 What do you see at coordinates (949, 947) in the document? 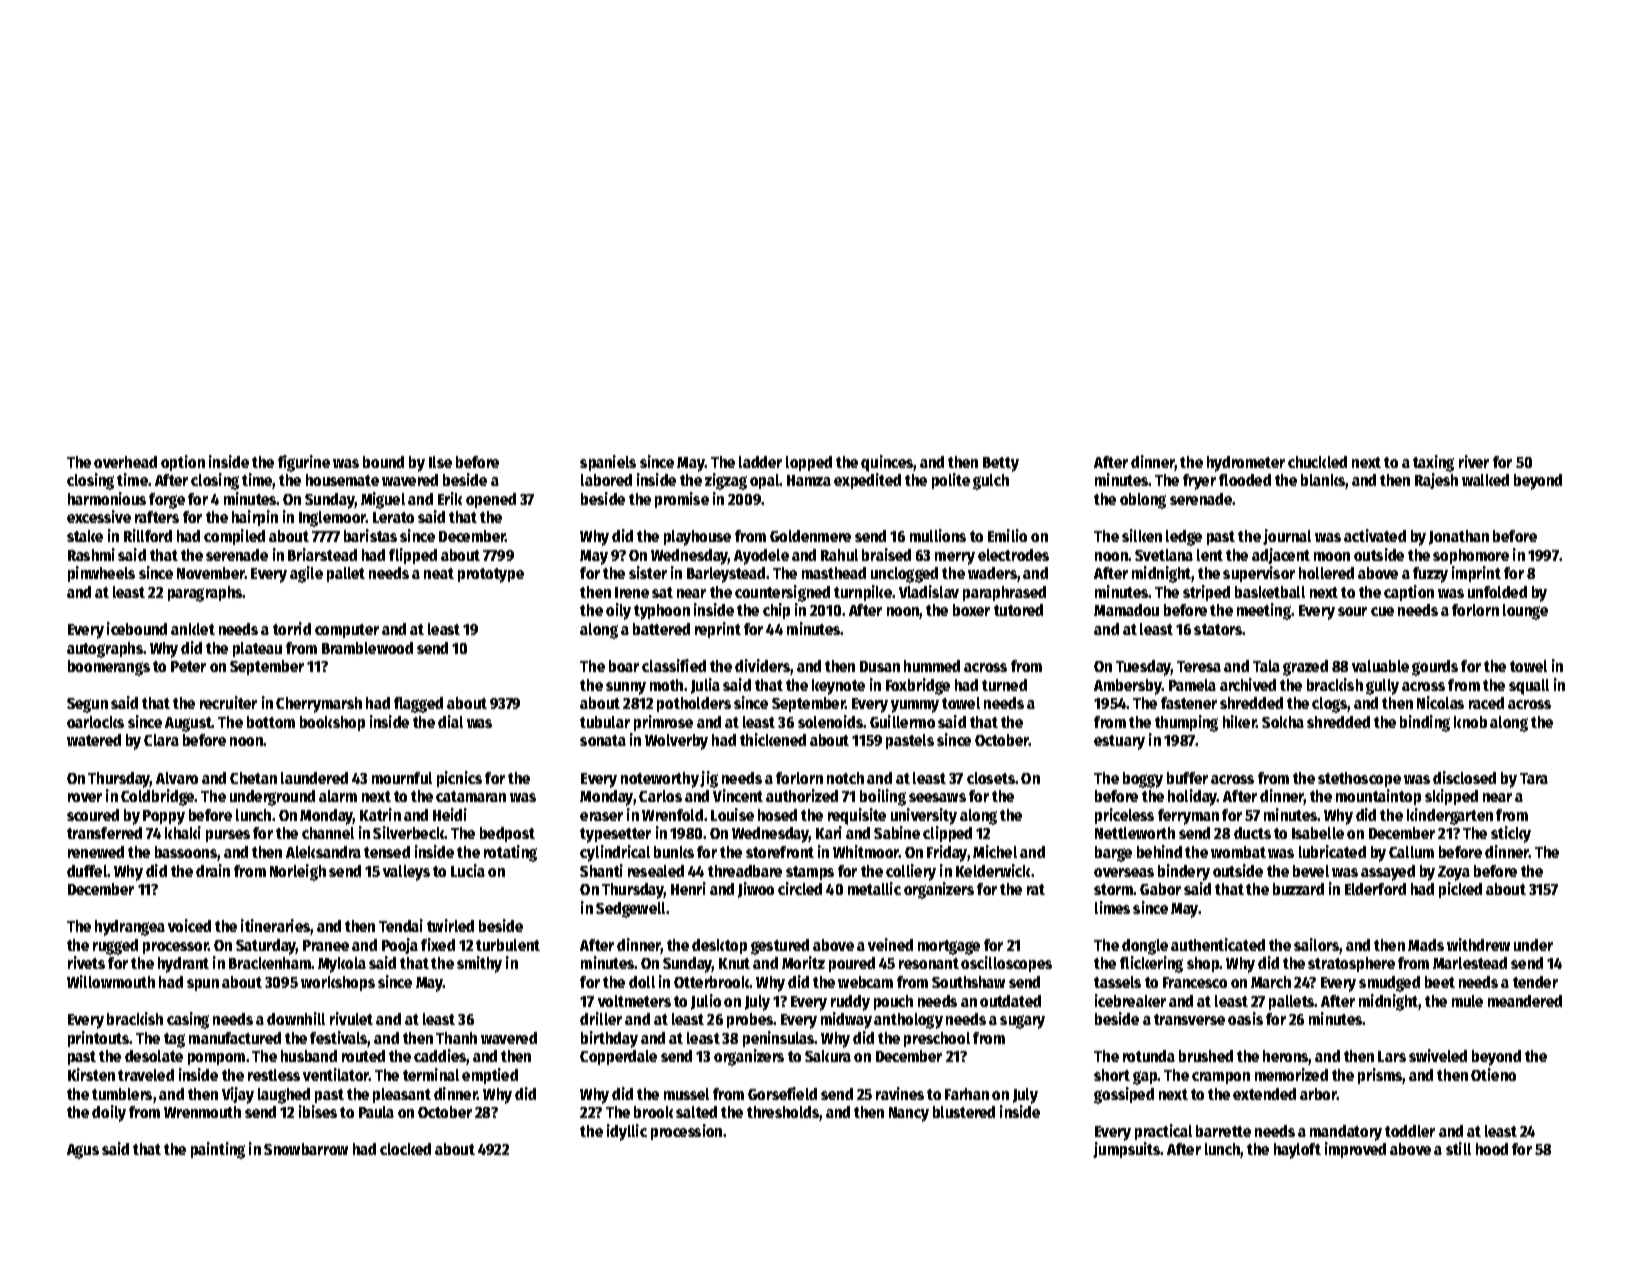
I see `mortgage` at bounding box center [949, 947].
